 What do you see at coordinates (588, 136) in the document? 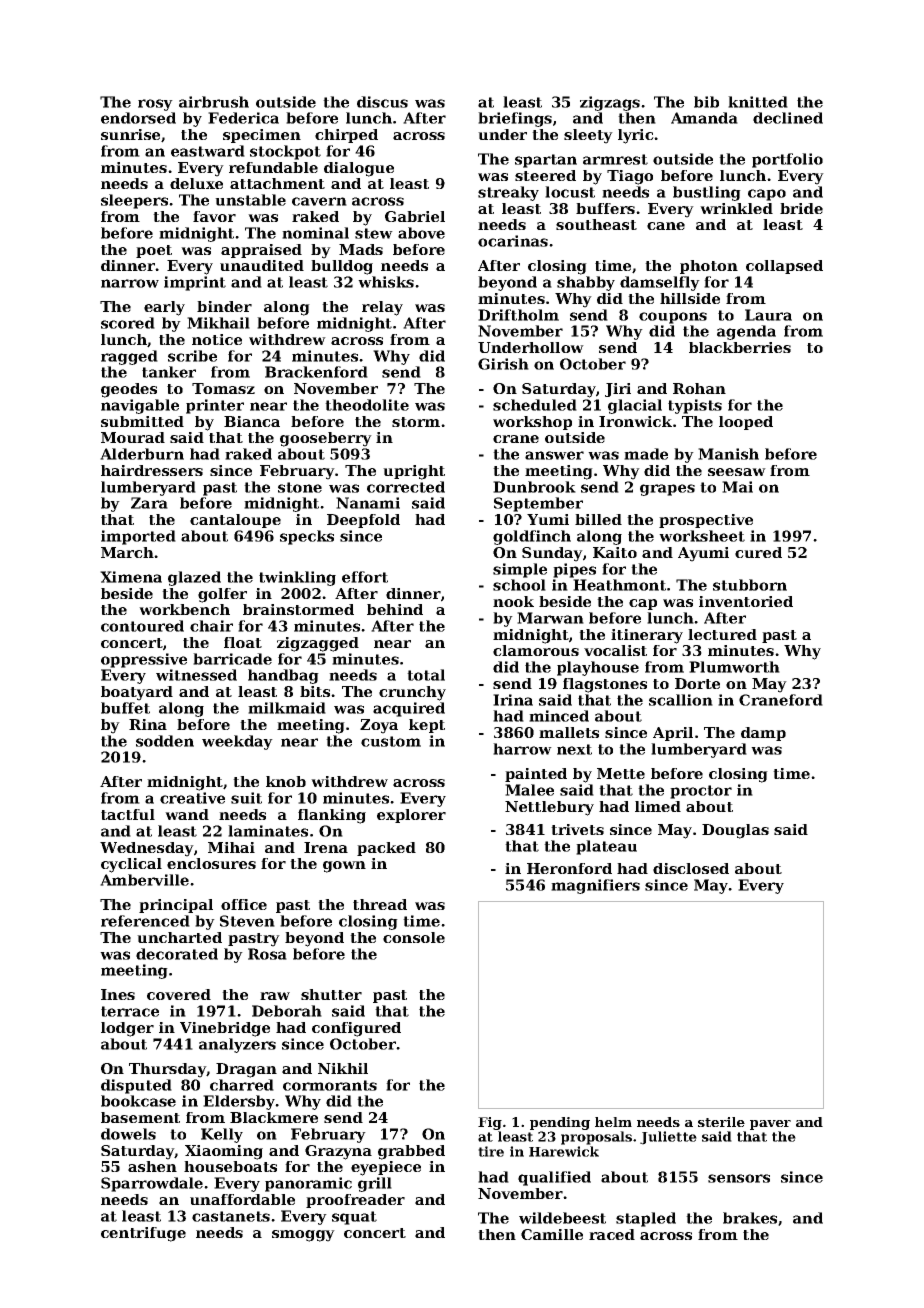
I see `sleety` at bounding box center [588, 136].
